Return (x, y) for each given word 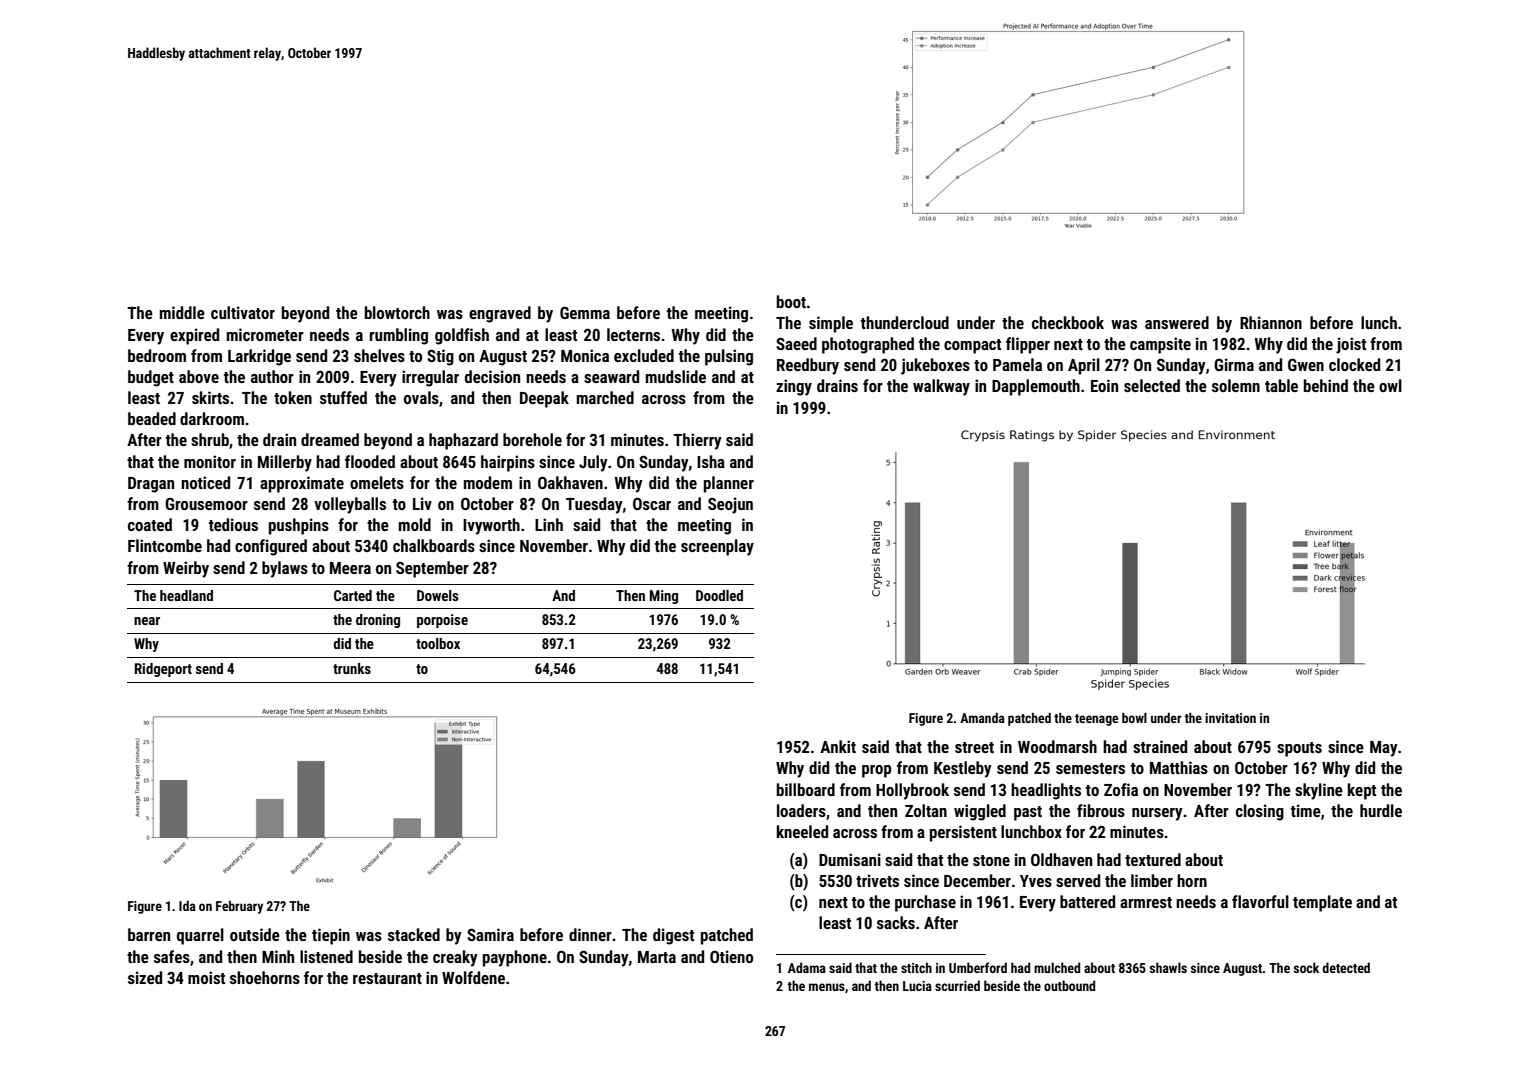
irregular (430, 378)
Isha (711, 461)
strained (1160, 746)
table (1281, 385)
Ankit (838, 746)
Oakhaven (570, 482)
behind (1326, 385)
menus (827, 987)
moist (206, 977)
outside (255, 934)
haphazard (463, 441)
